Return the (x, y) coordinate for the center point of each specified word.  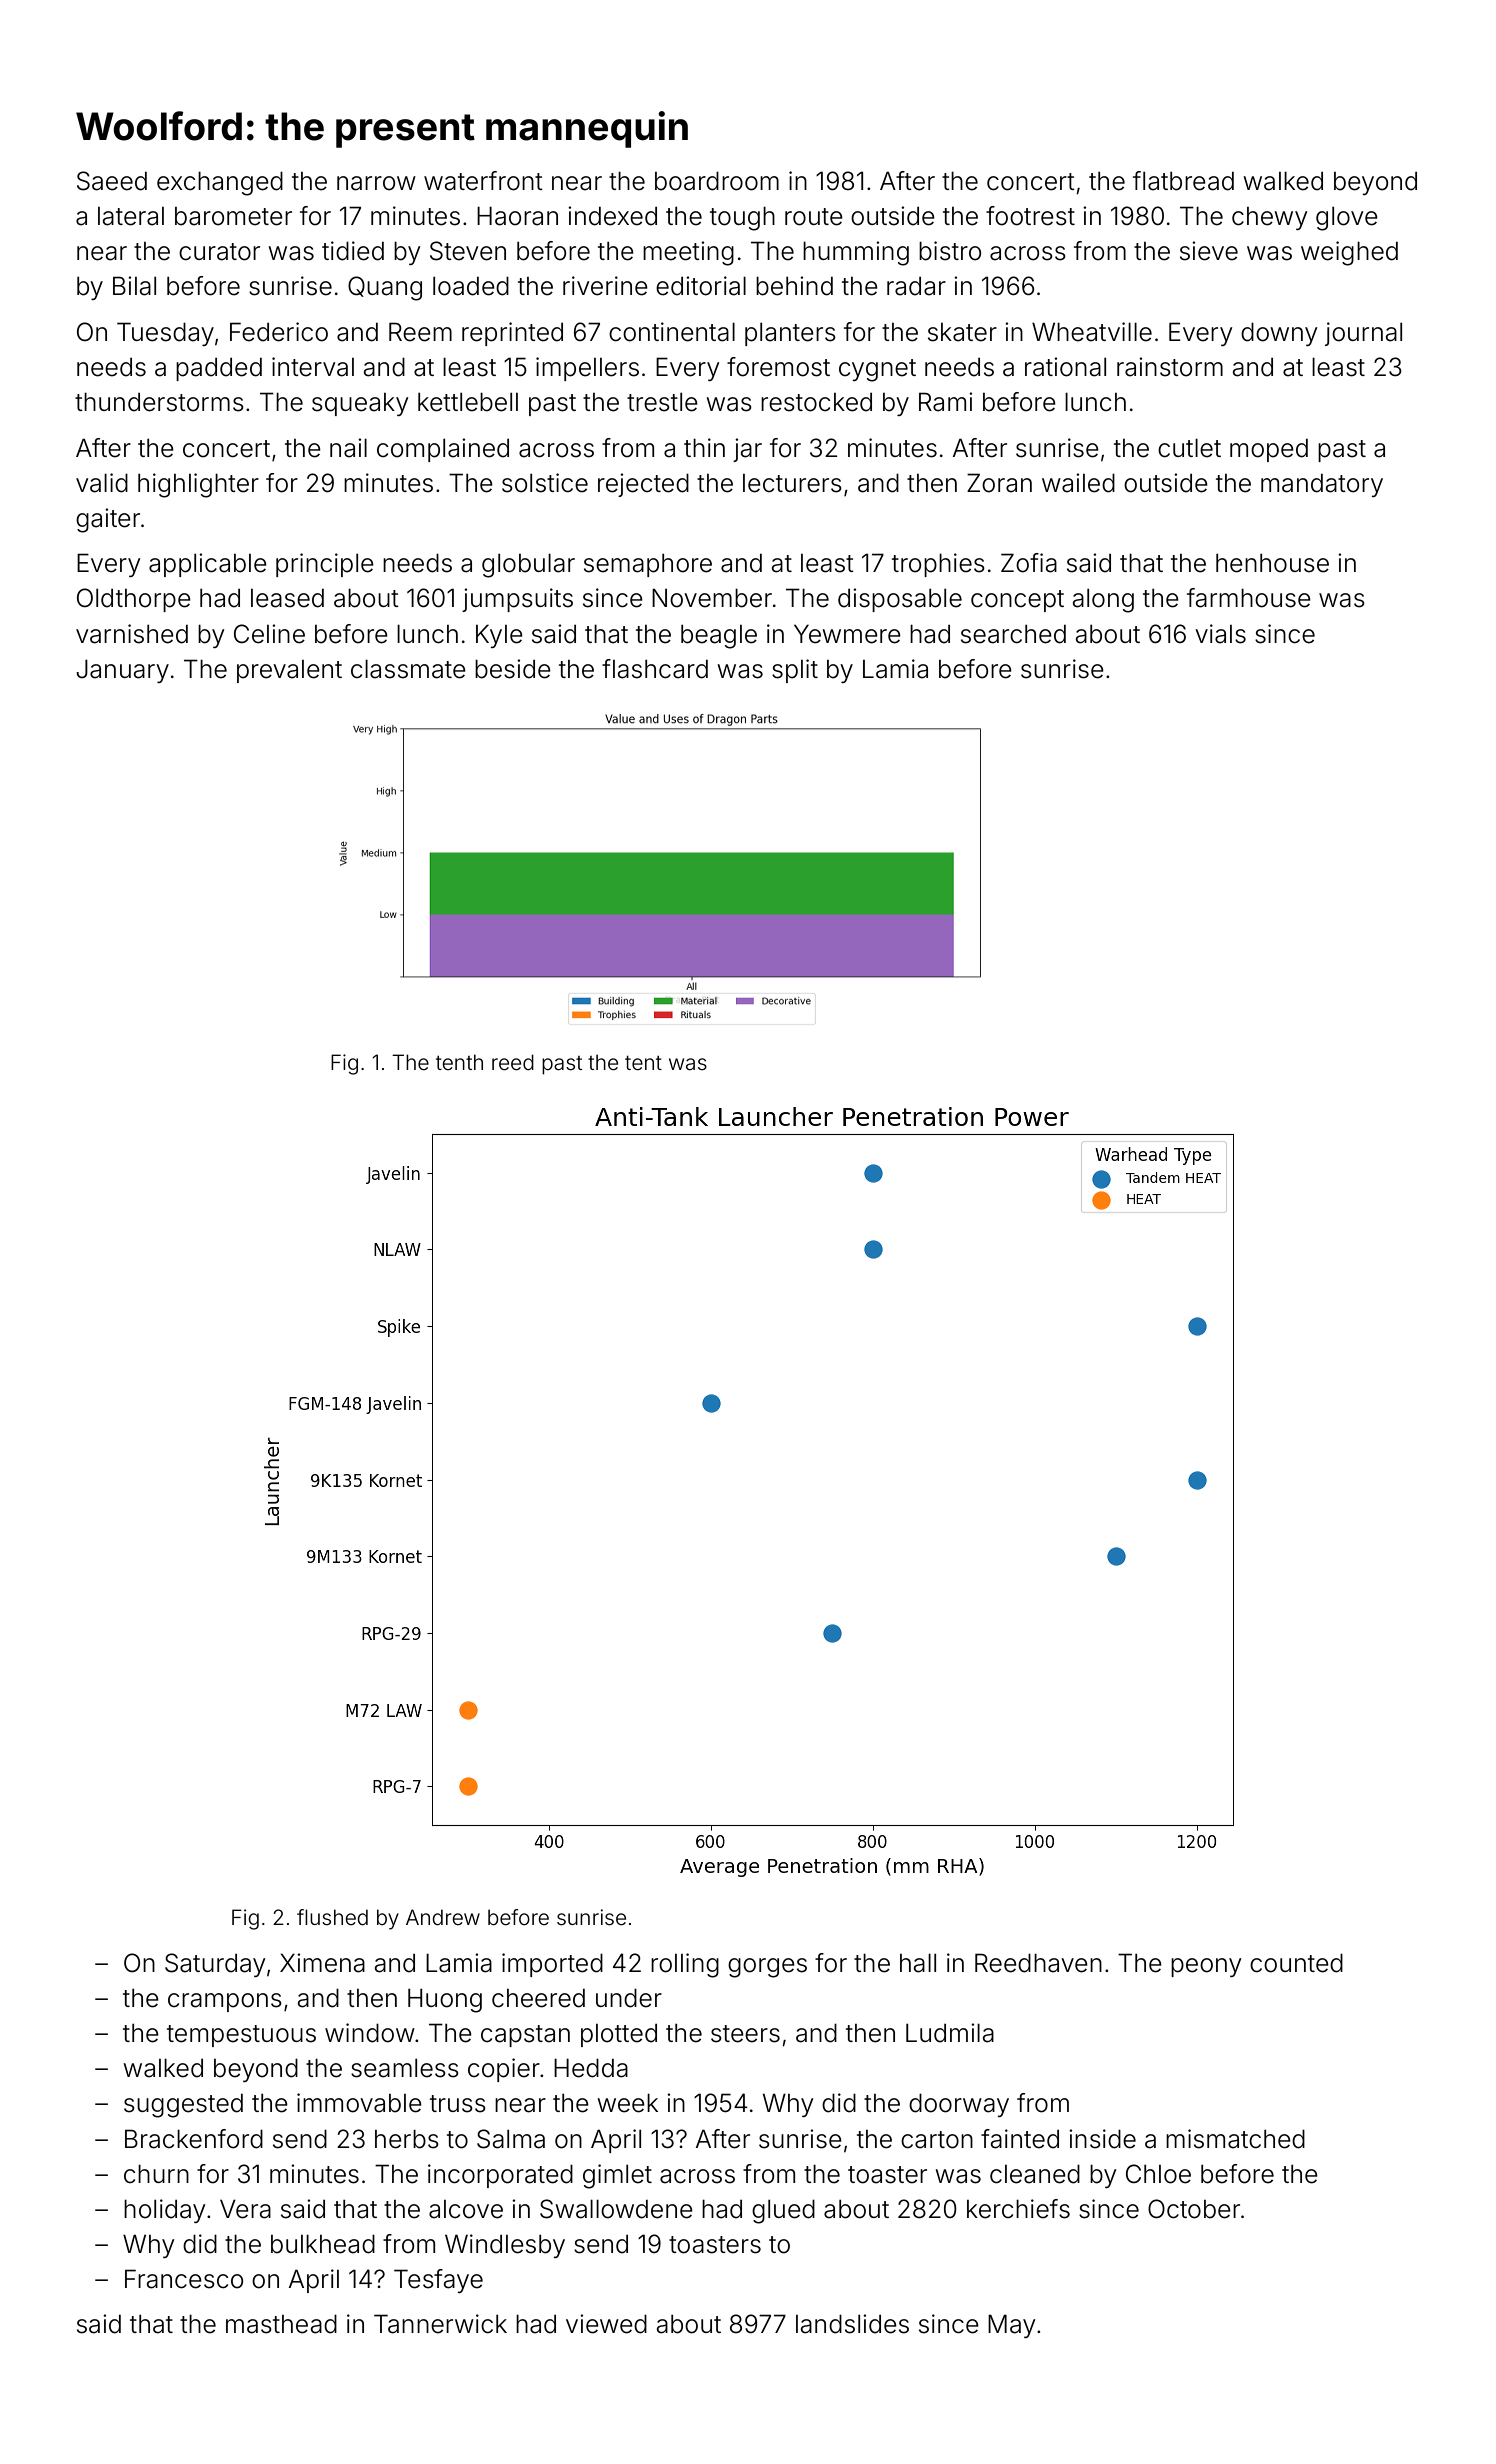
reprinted (512, 334)
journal (1363, 334)
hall (918, 1963)
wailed (1078, 483)
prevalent (289, 671)
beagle (719, 637)
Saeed (112, 181)
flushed (332, 1917)
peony (1206, 1967)
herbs (407, 2139)
